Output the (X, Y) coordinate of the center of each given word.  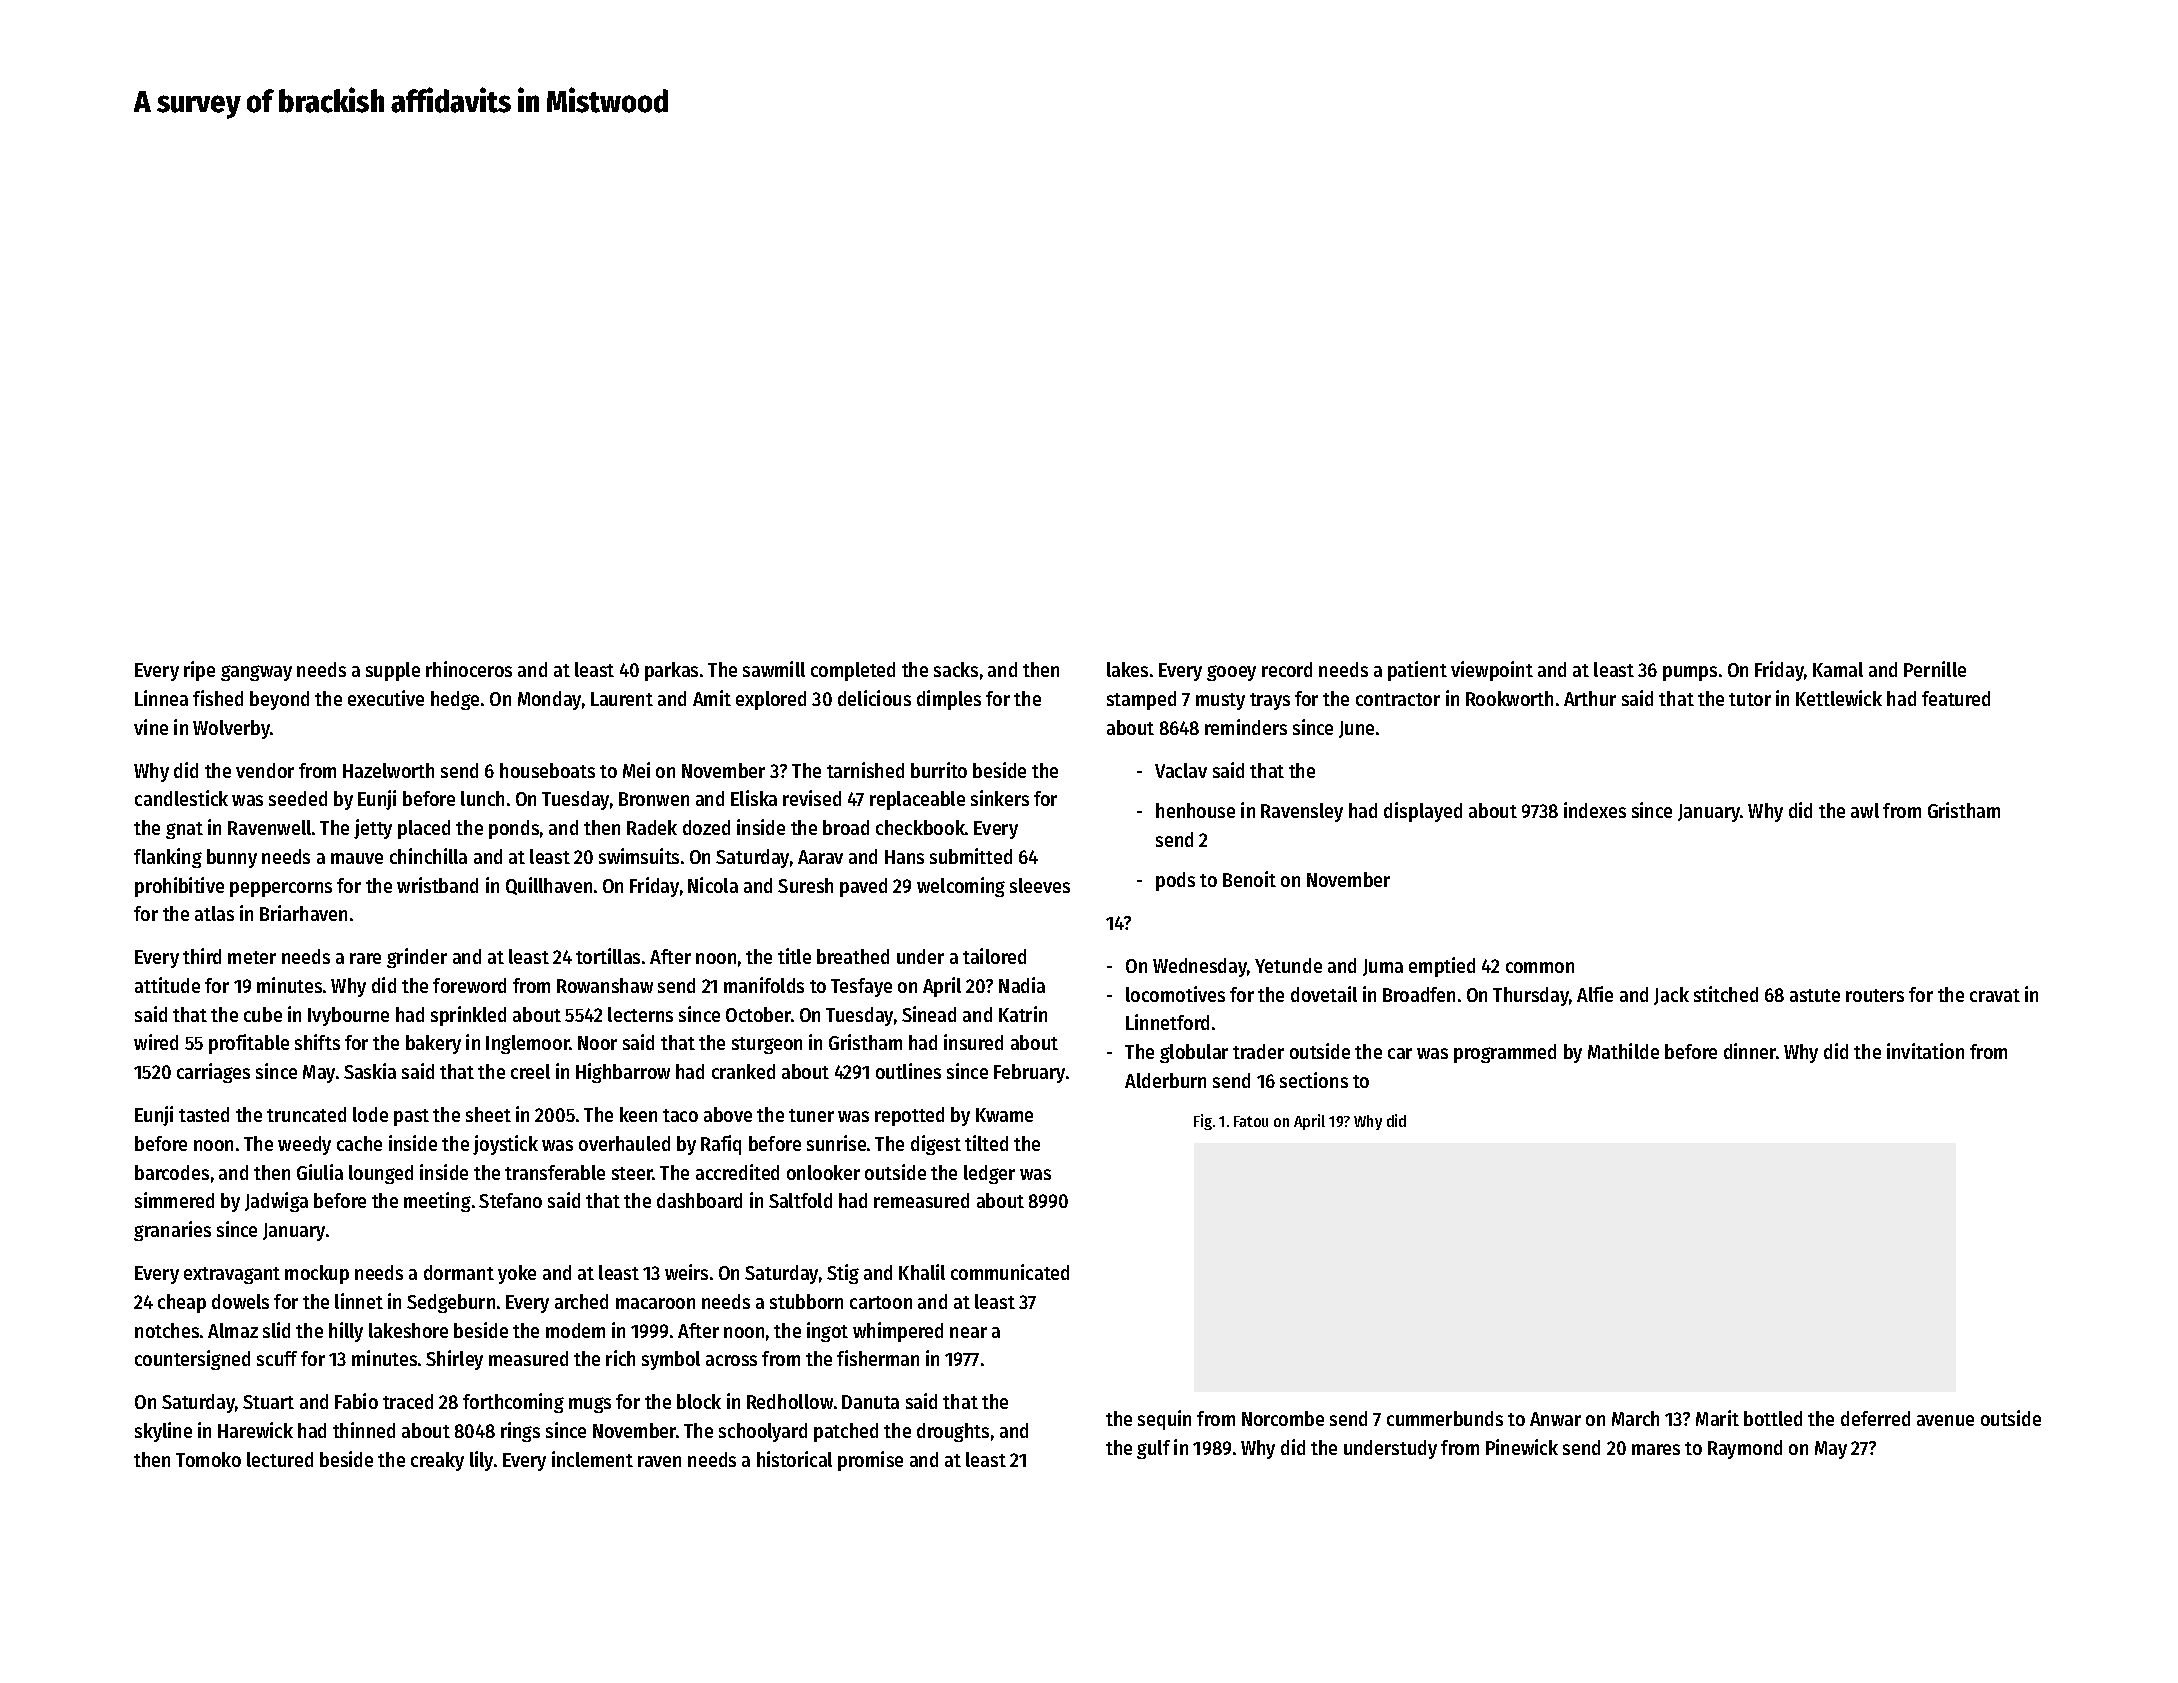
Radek (652, 827)
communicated (1010, 1272)
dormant (459, 1272)
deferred (1875, 1418)
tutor (1750, 699)
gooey (1231, 673)
